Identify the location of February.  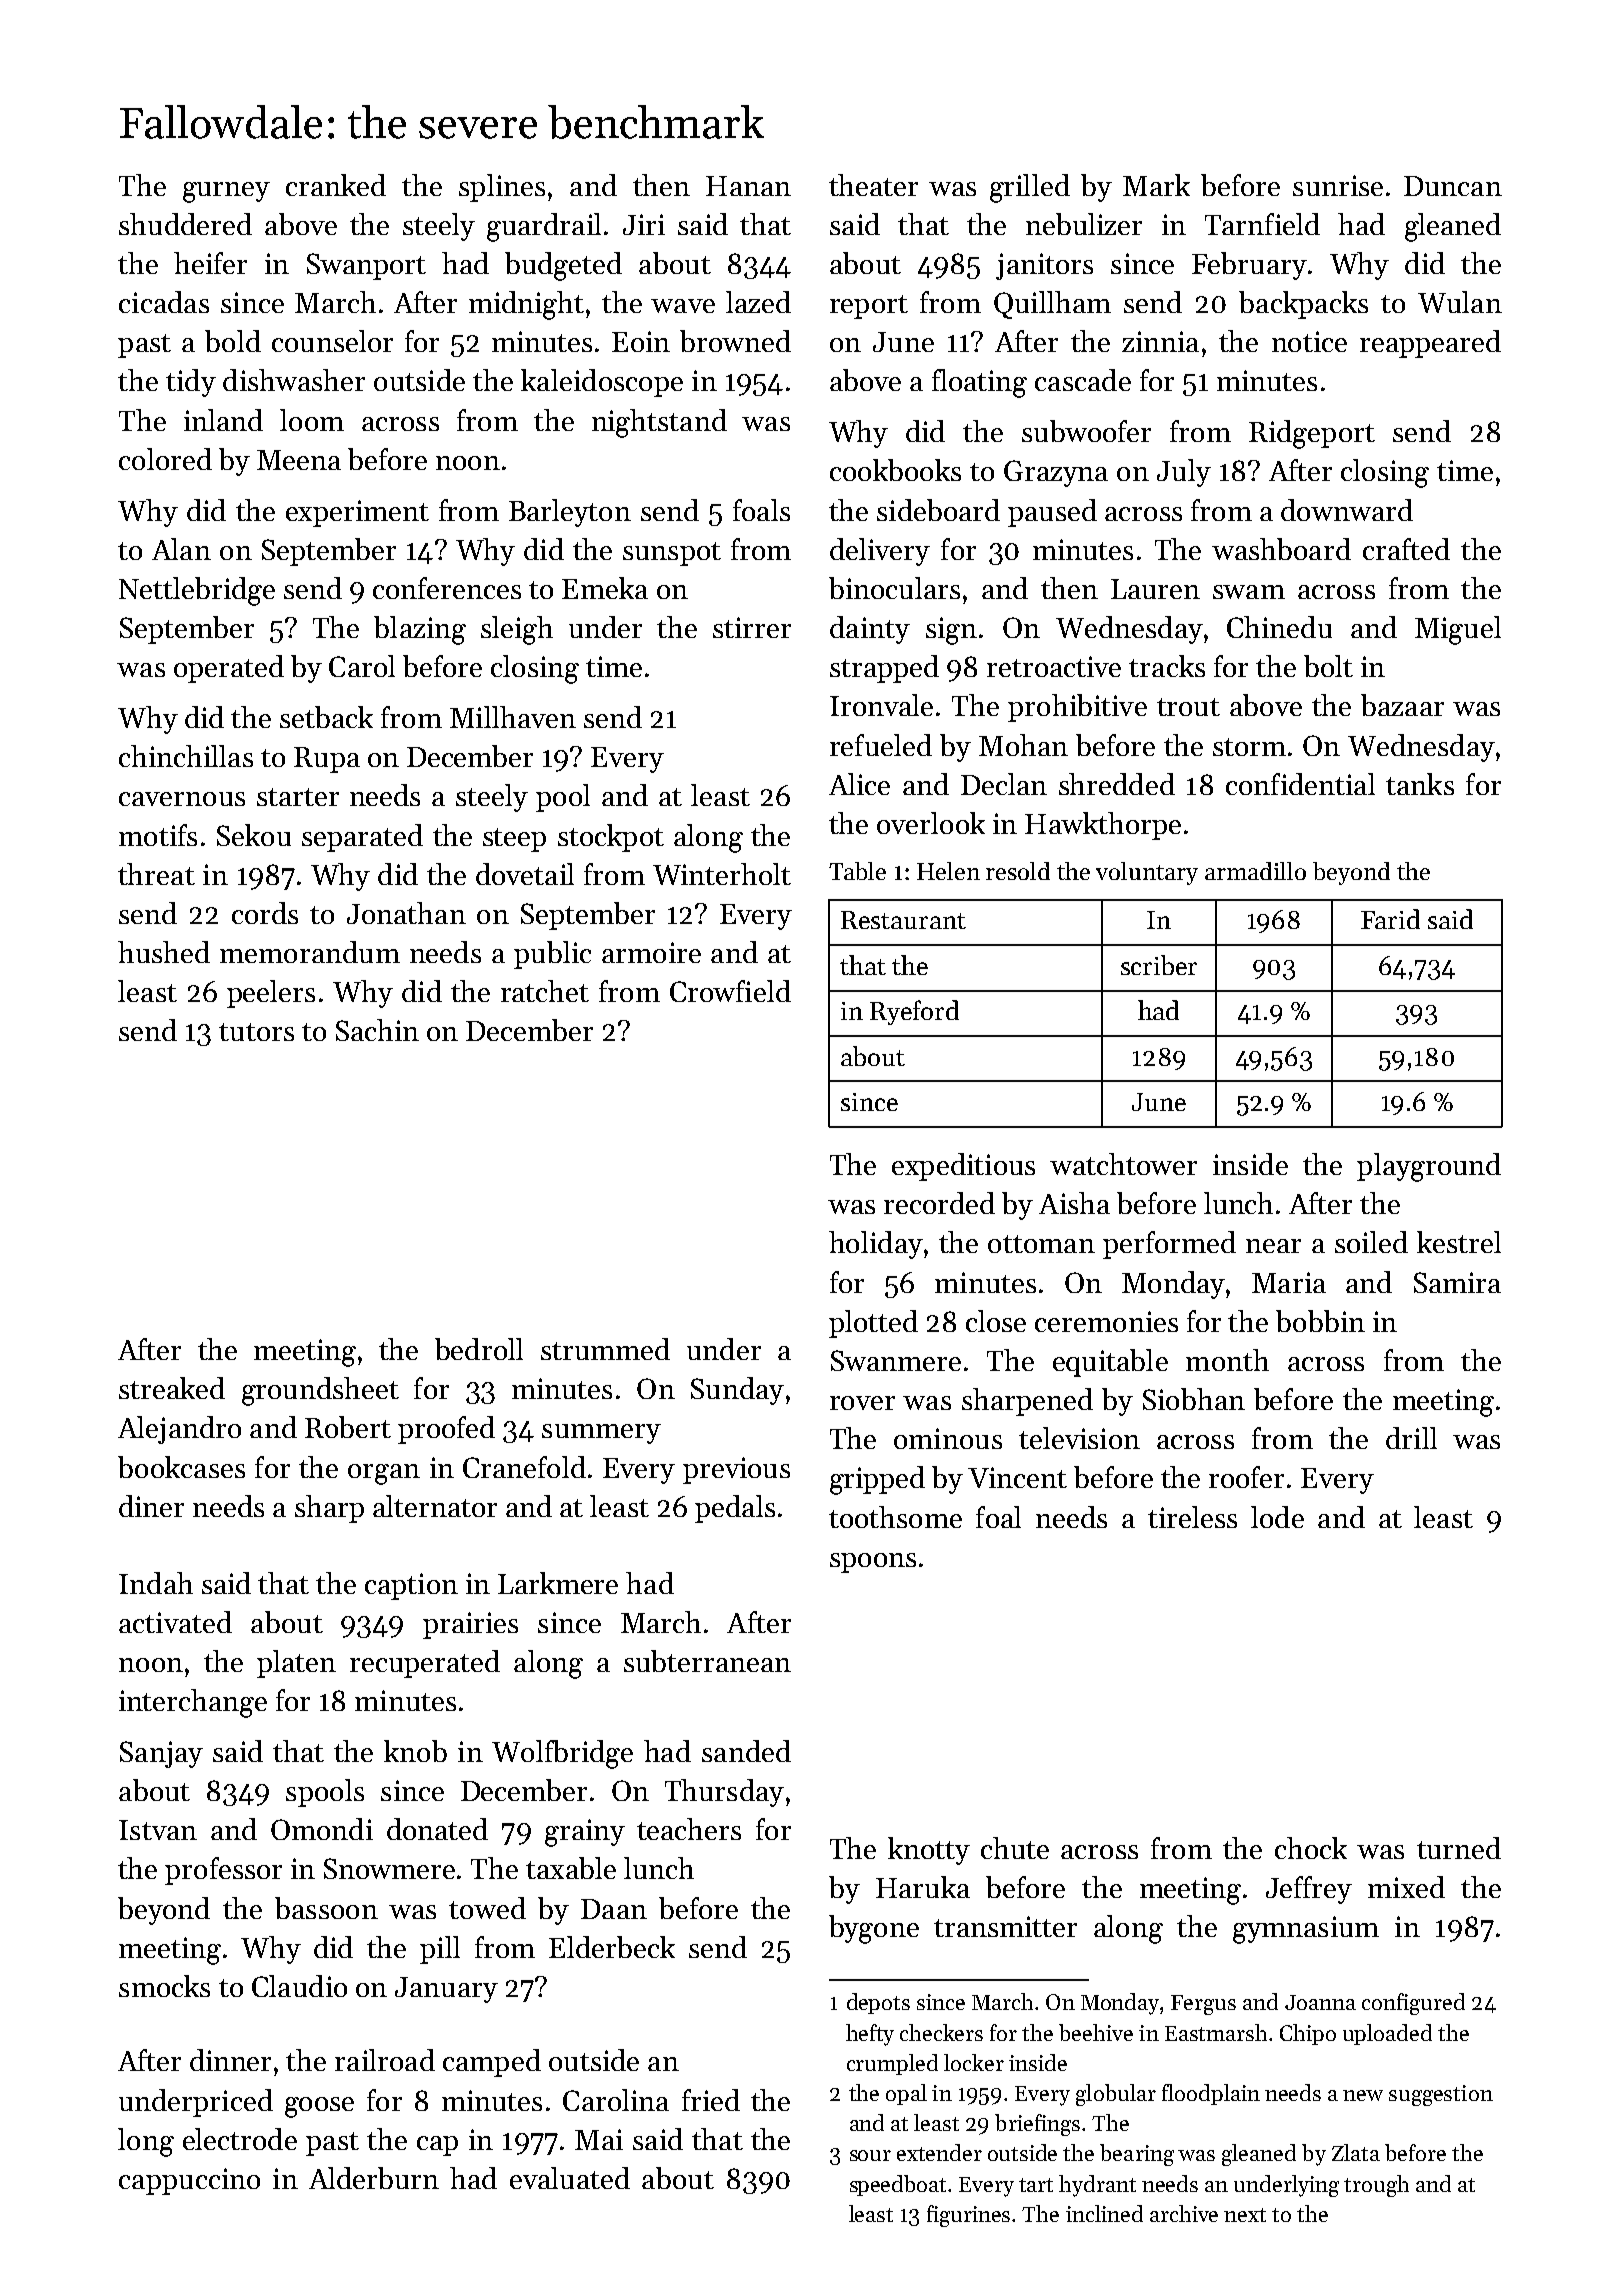
(1249, 266).
